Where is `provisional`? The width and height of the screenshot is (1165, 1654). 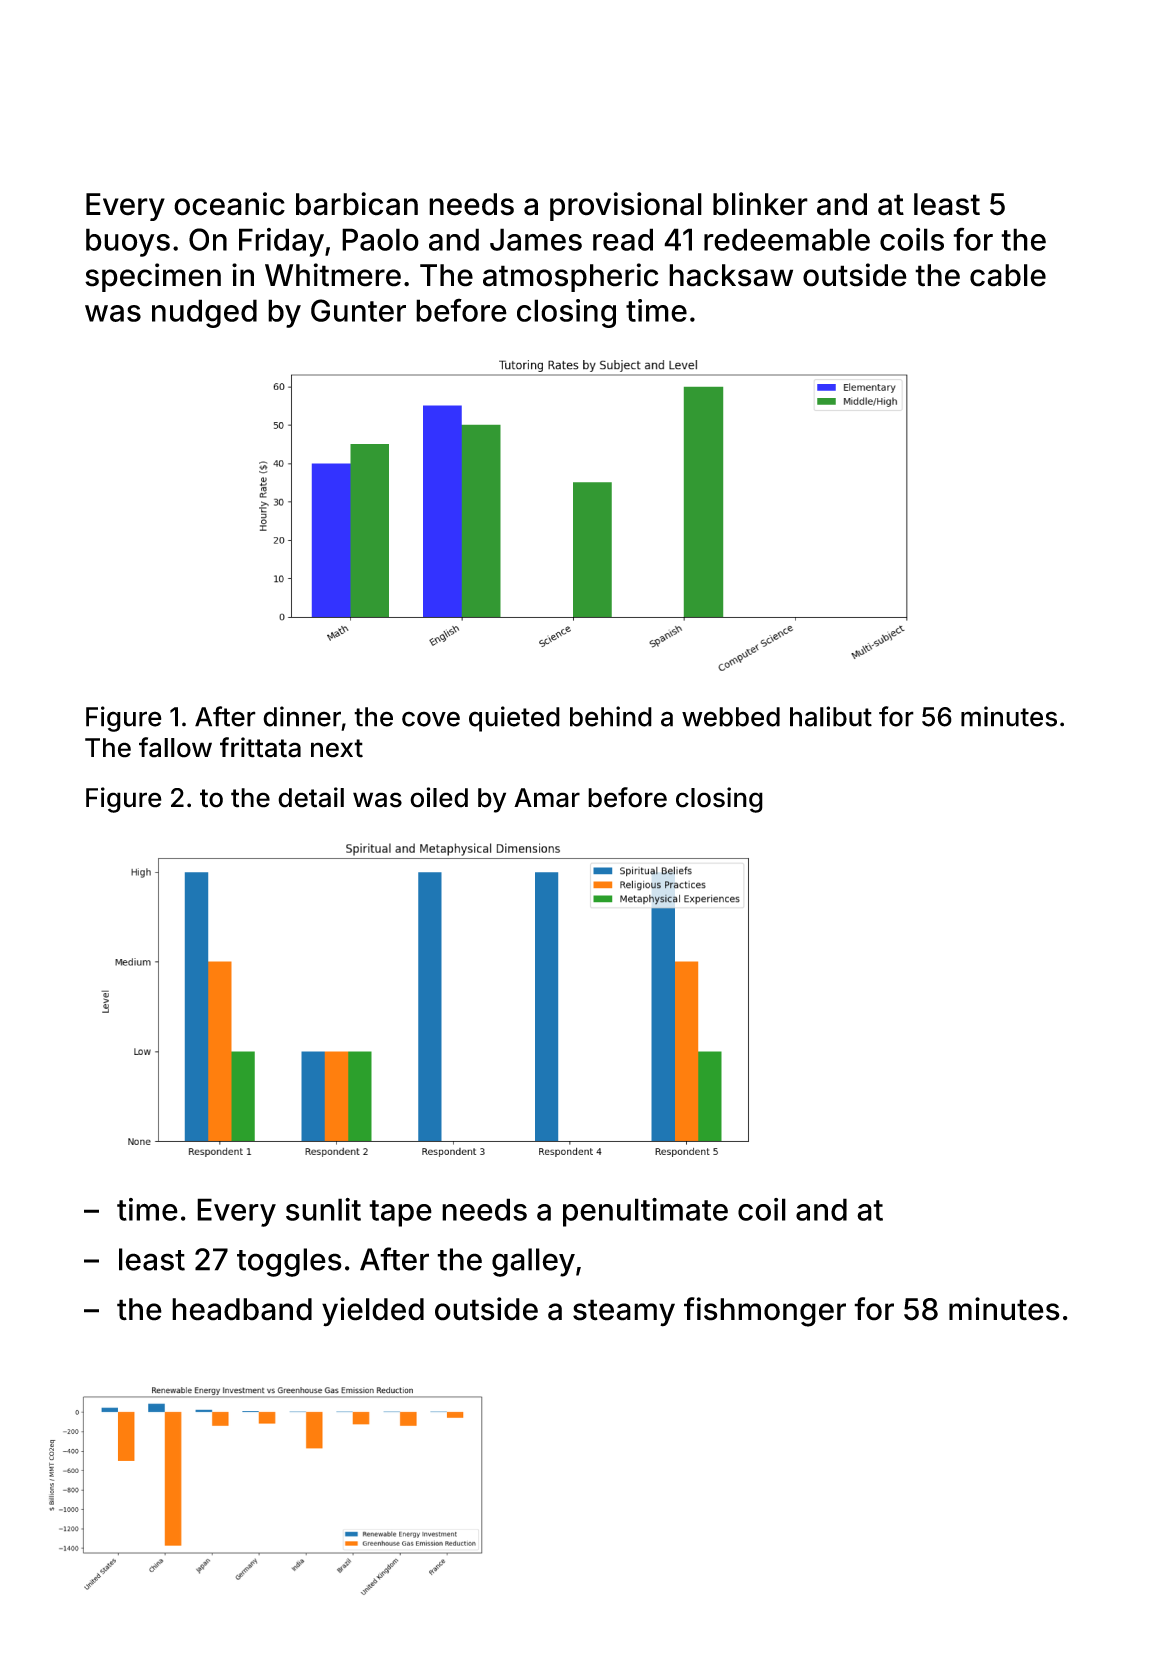
provisional is located at coordinates (626, 206).
